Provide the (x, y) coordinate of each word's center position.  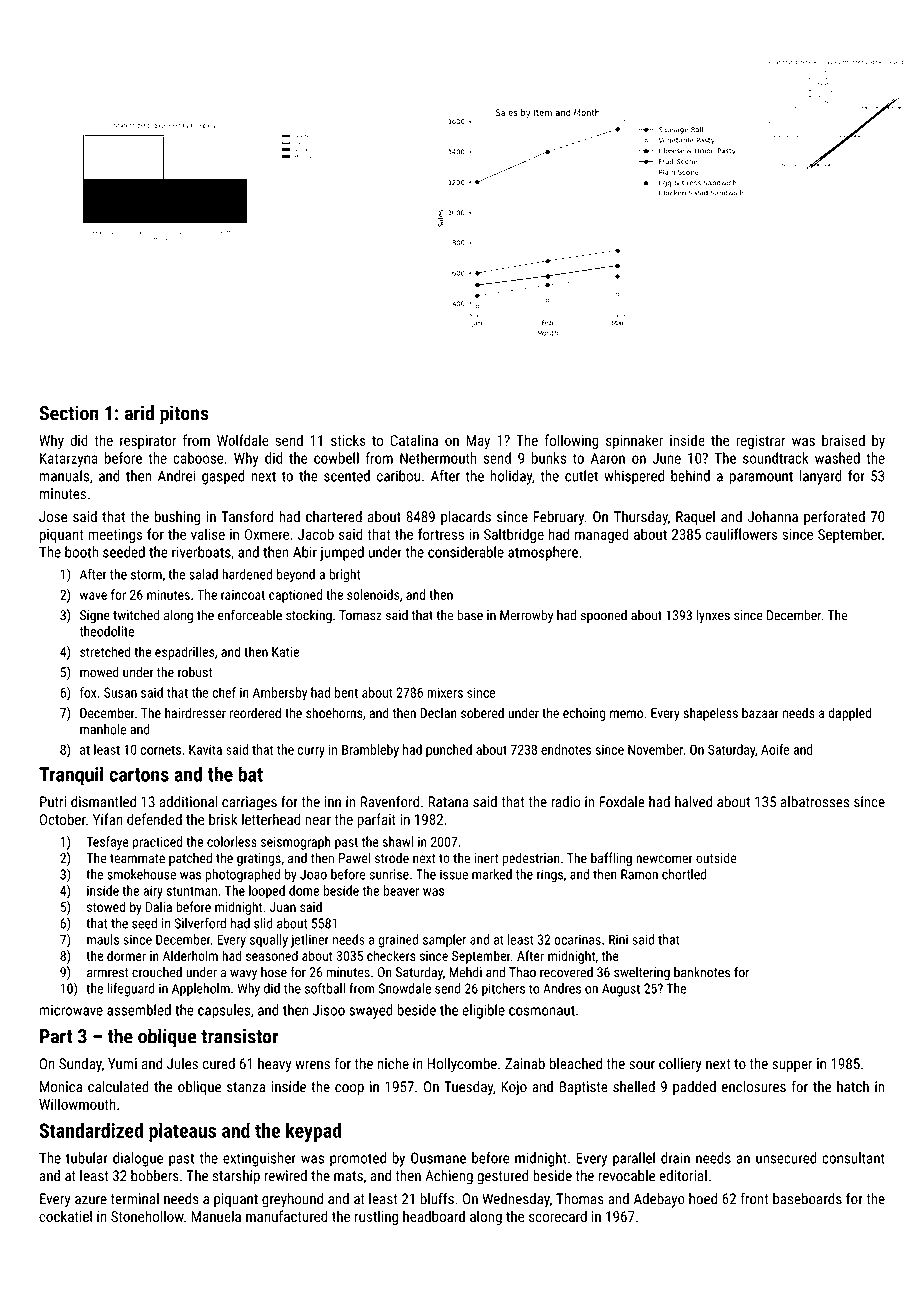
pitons (184, 415)
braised (843, 440)
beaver (401, 890)
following (572, 441)
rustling (376, 1217)
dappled (849, 714)
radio (565, 802)
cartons (139, 775)
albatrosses (815, 802)
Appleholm (201, 989)
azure (91, 1200)
